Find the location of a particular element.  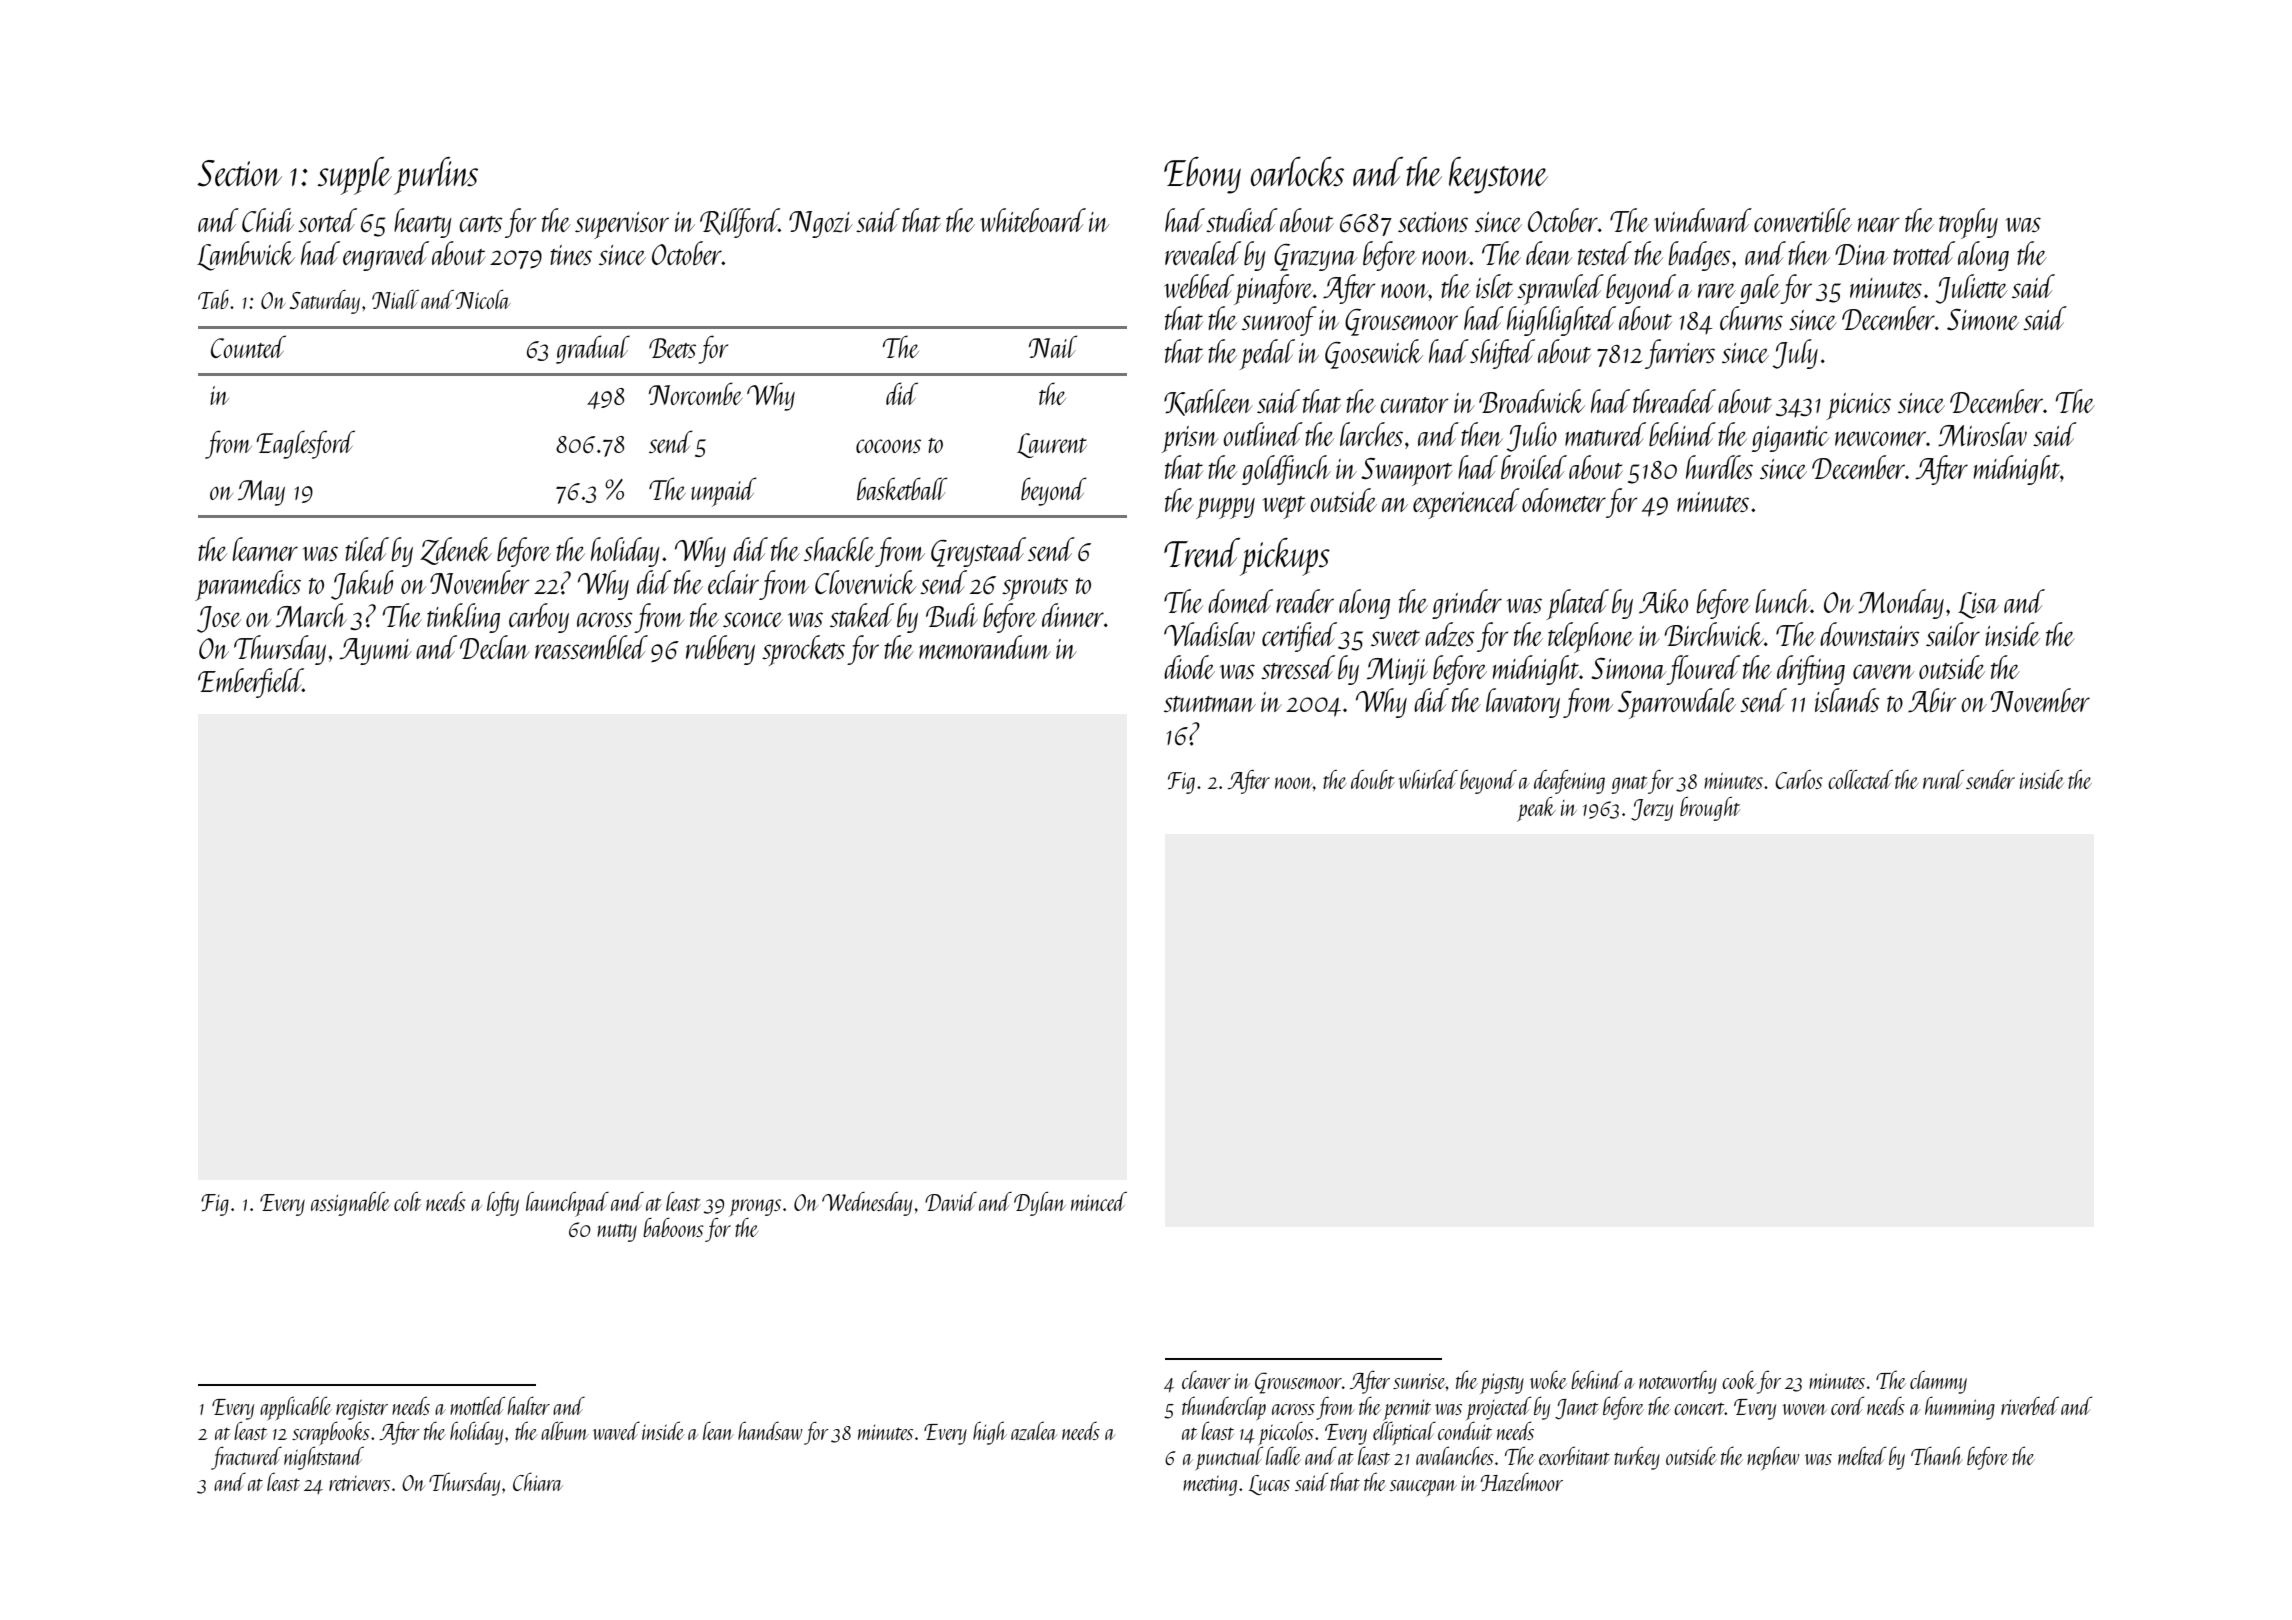

trophy is located at coordinates (1968, 223).
